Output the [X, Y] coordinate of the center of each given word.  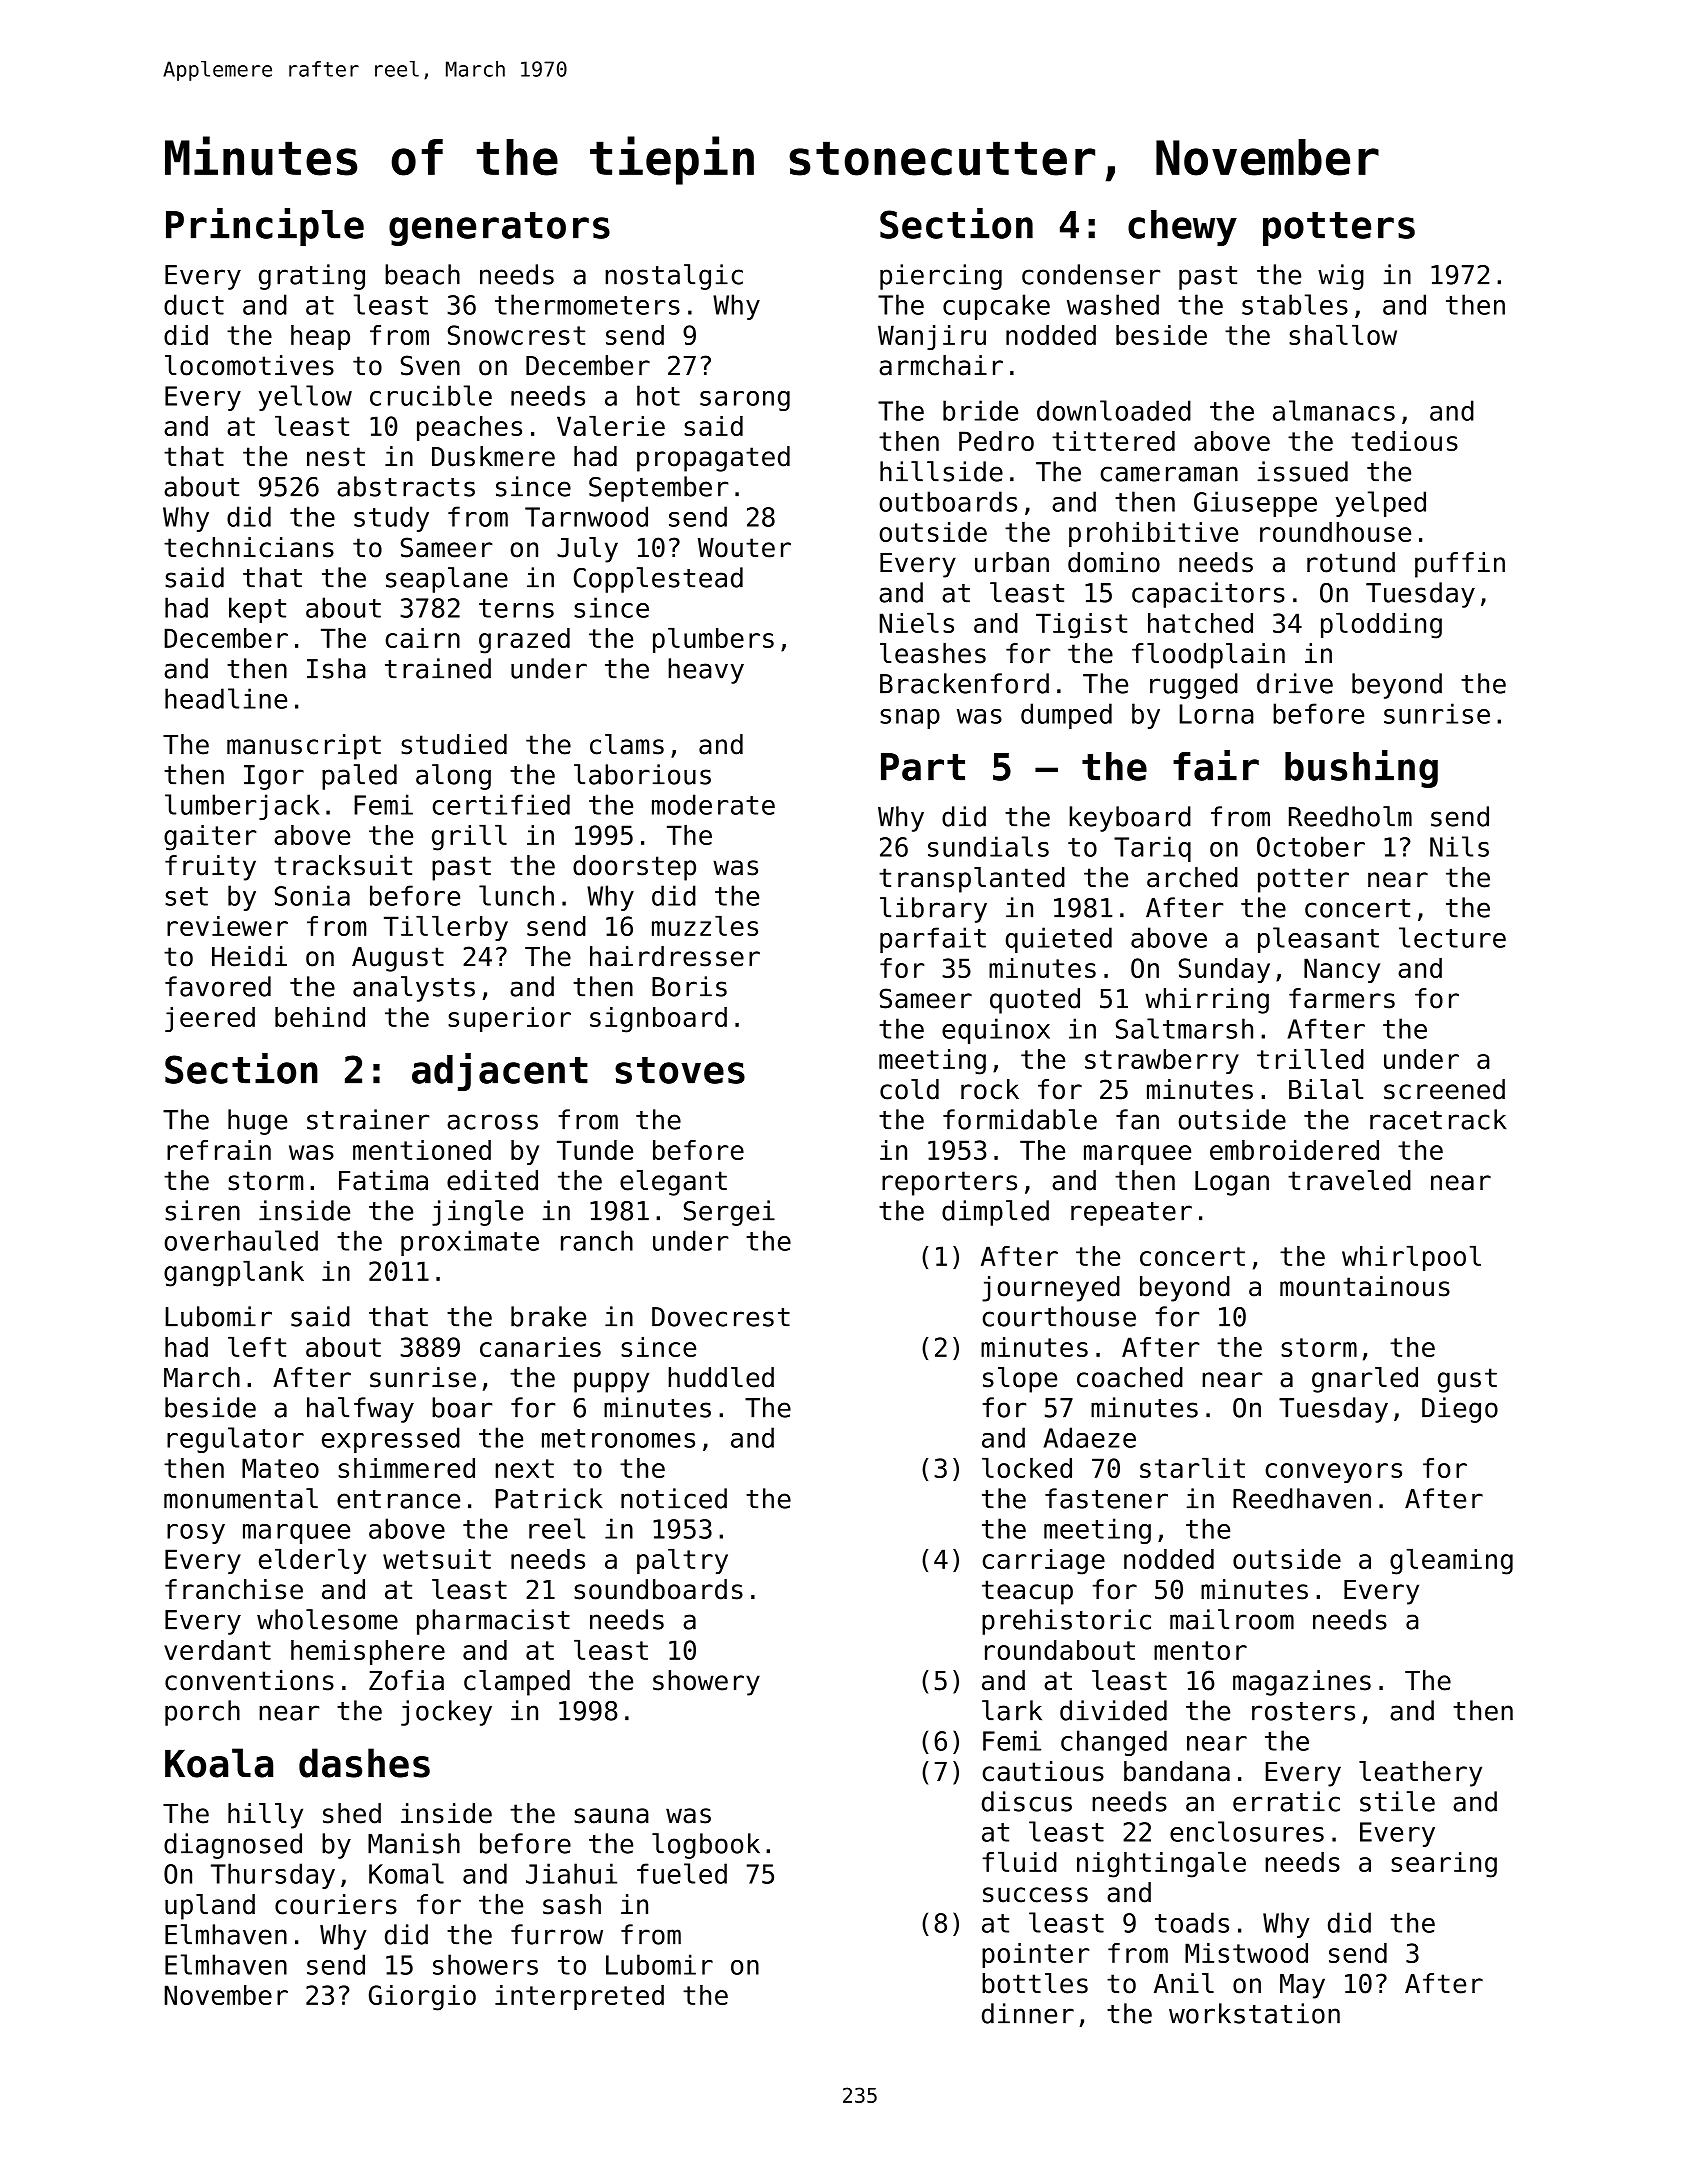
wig [1341, 277]
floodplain [1208, 656]
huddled [721, 1377]
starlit [1192, 1468]
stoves [680, 1070]
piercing [941, 277]
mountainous [1365, 1286]
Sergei [729, 1213]
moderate [713, 804]
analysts [414, 989]
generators [499, 229]
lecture [1452, 937]
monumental [241, 1498]
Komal [406, 1873]
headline [226, 698]
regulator [235, 1440]
